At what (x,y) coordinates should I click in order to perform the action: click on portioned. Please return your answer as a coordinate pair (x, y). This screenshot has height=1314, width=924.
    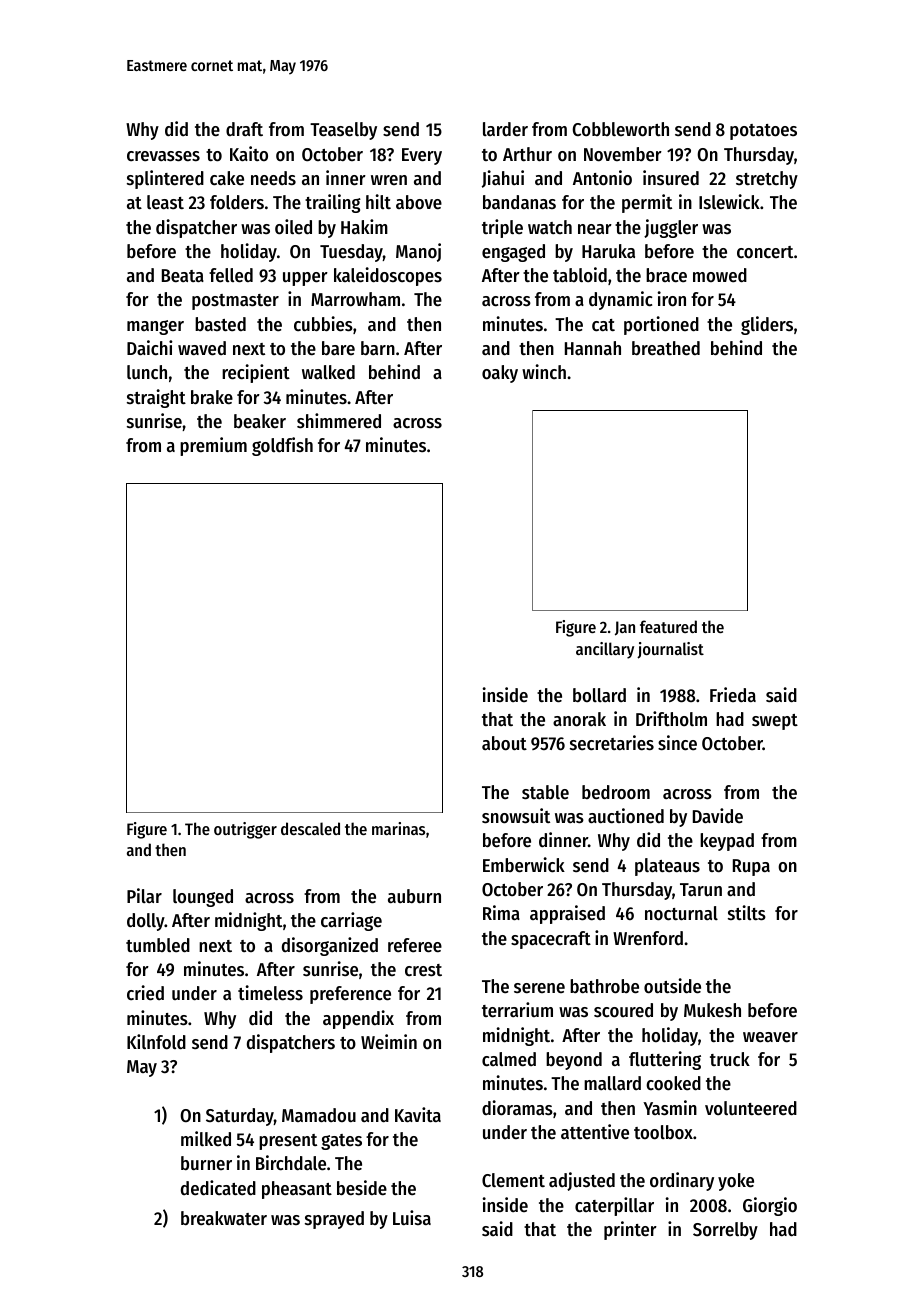
    Looking at the image, I should click on (661, 325).
